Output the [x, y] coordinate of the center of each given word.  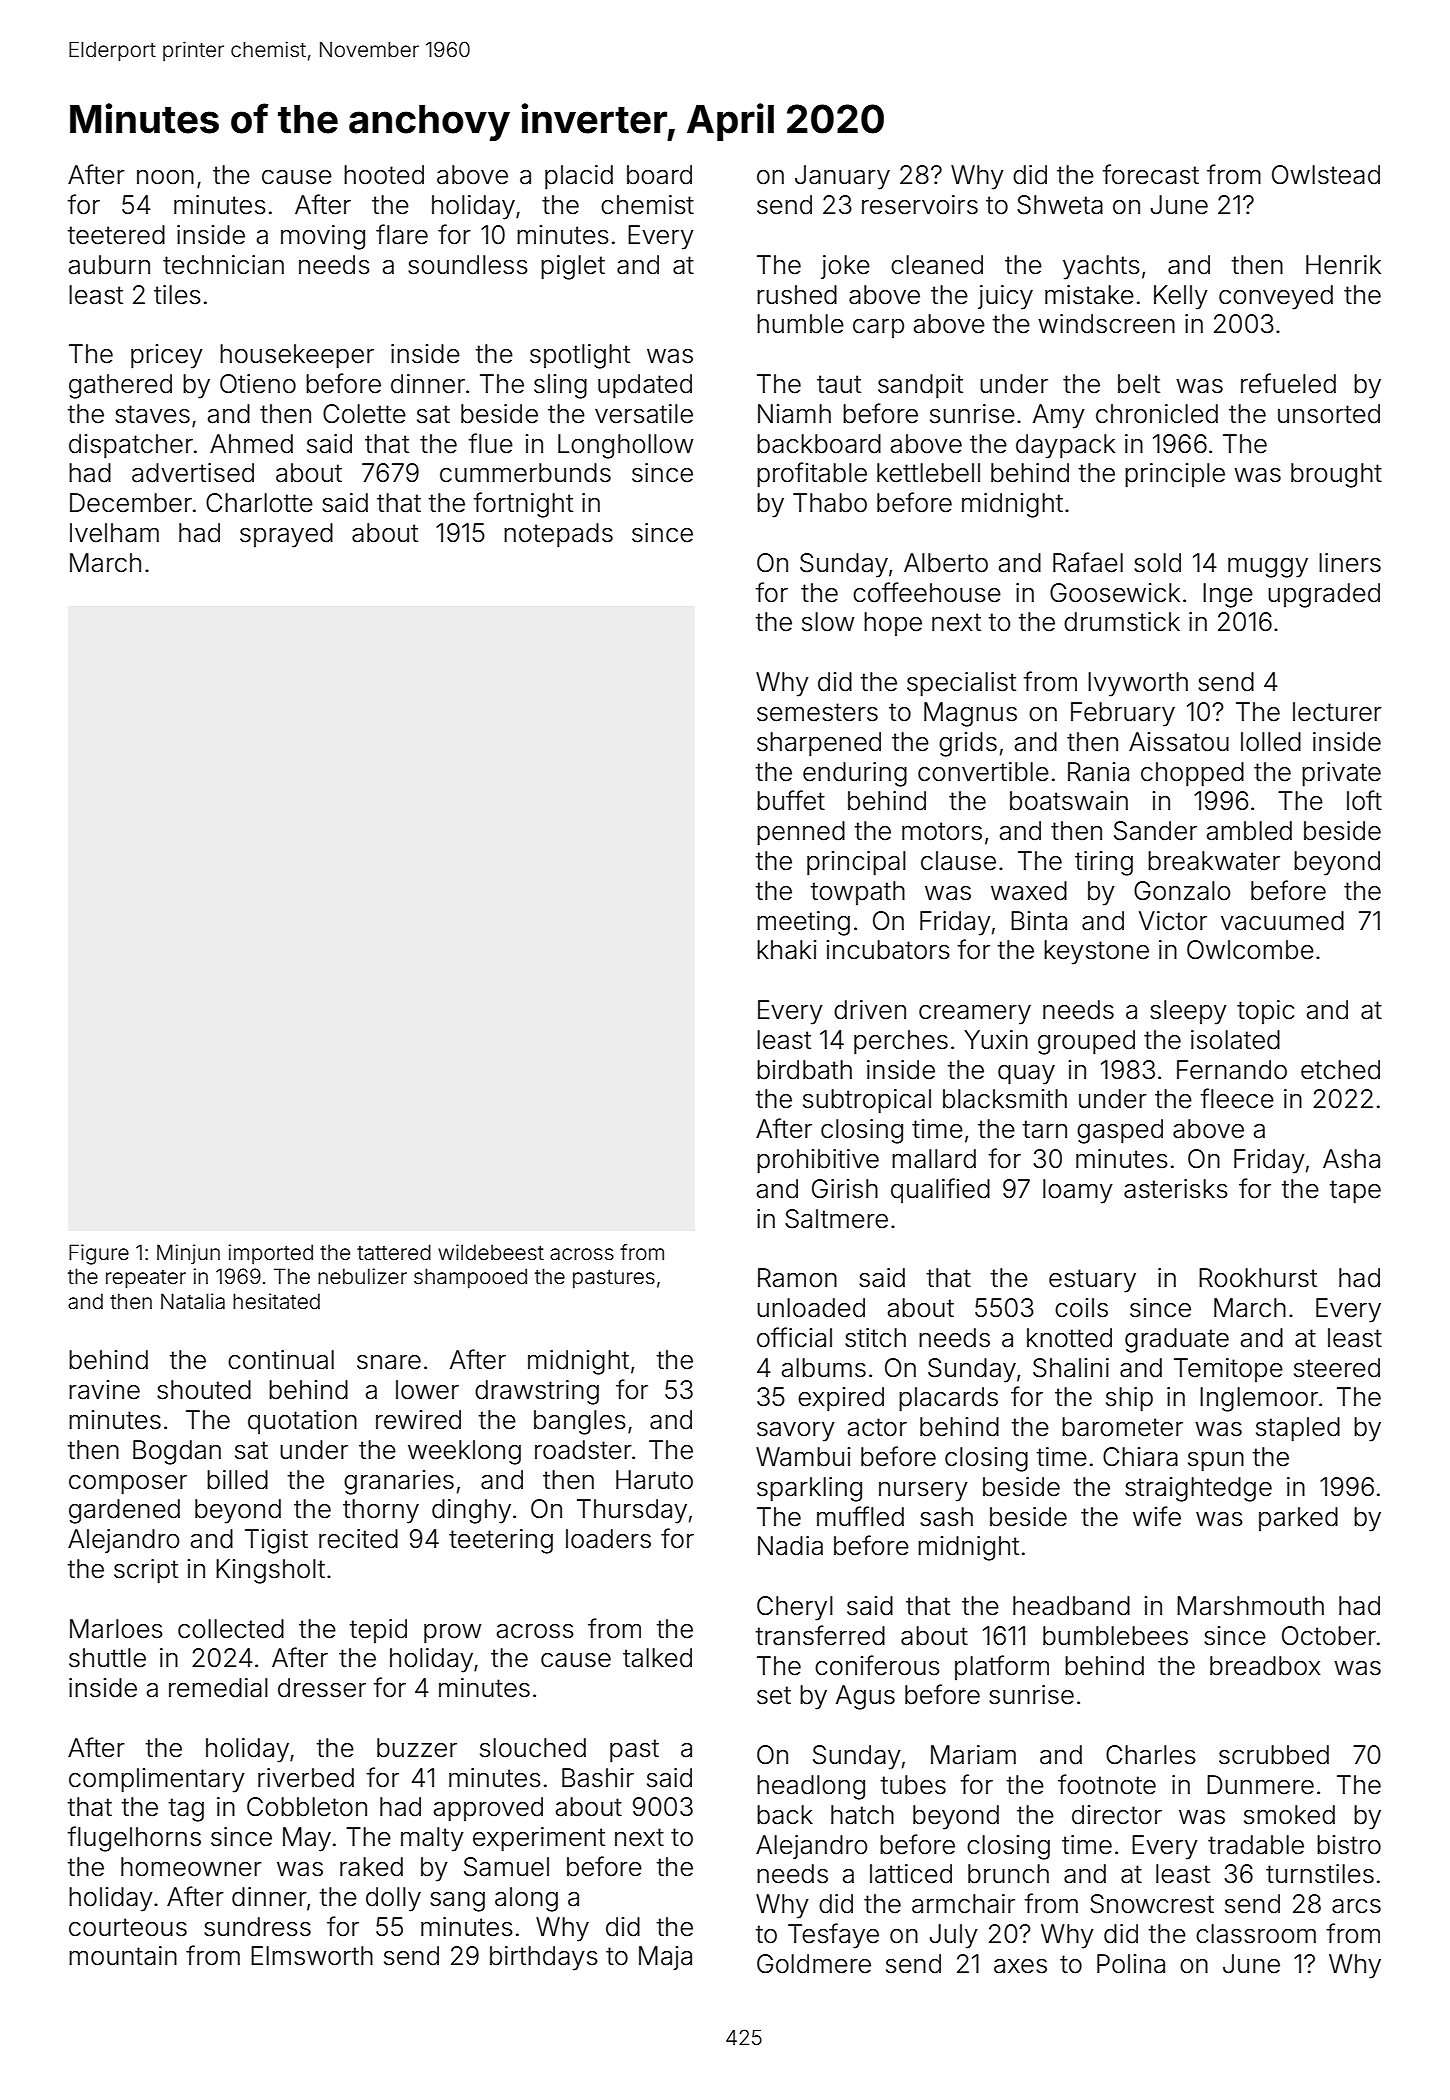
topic [1265, 1012]
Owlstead [1326, 175]
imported [270, 1254]
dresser [322, 1688]
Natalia [193, 1301]
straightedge [1198, 1489]
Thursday [632, 1511]
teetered [116, 235]
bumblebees [1115, 1636]
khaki [787, 950]
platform [1002, 1667]
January [842, 177]
